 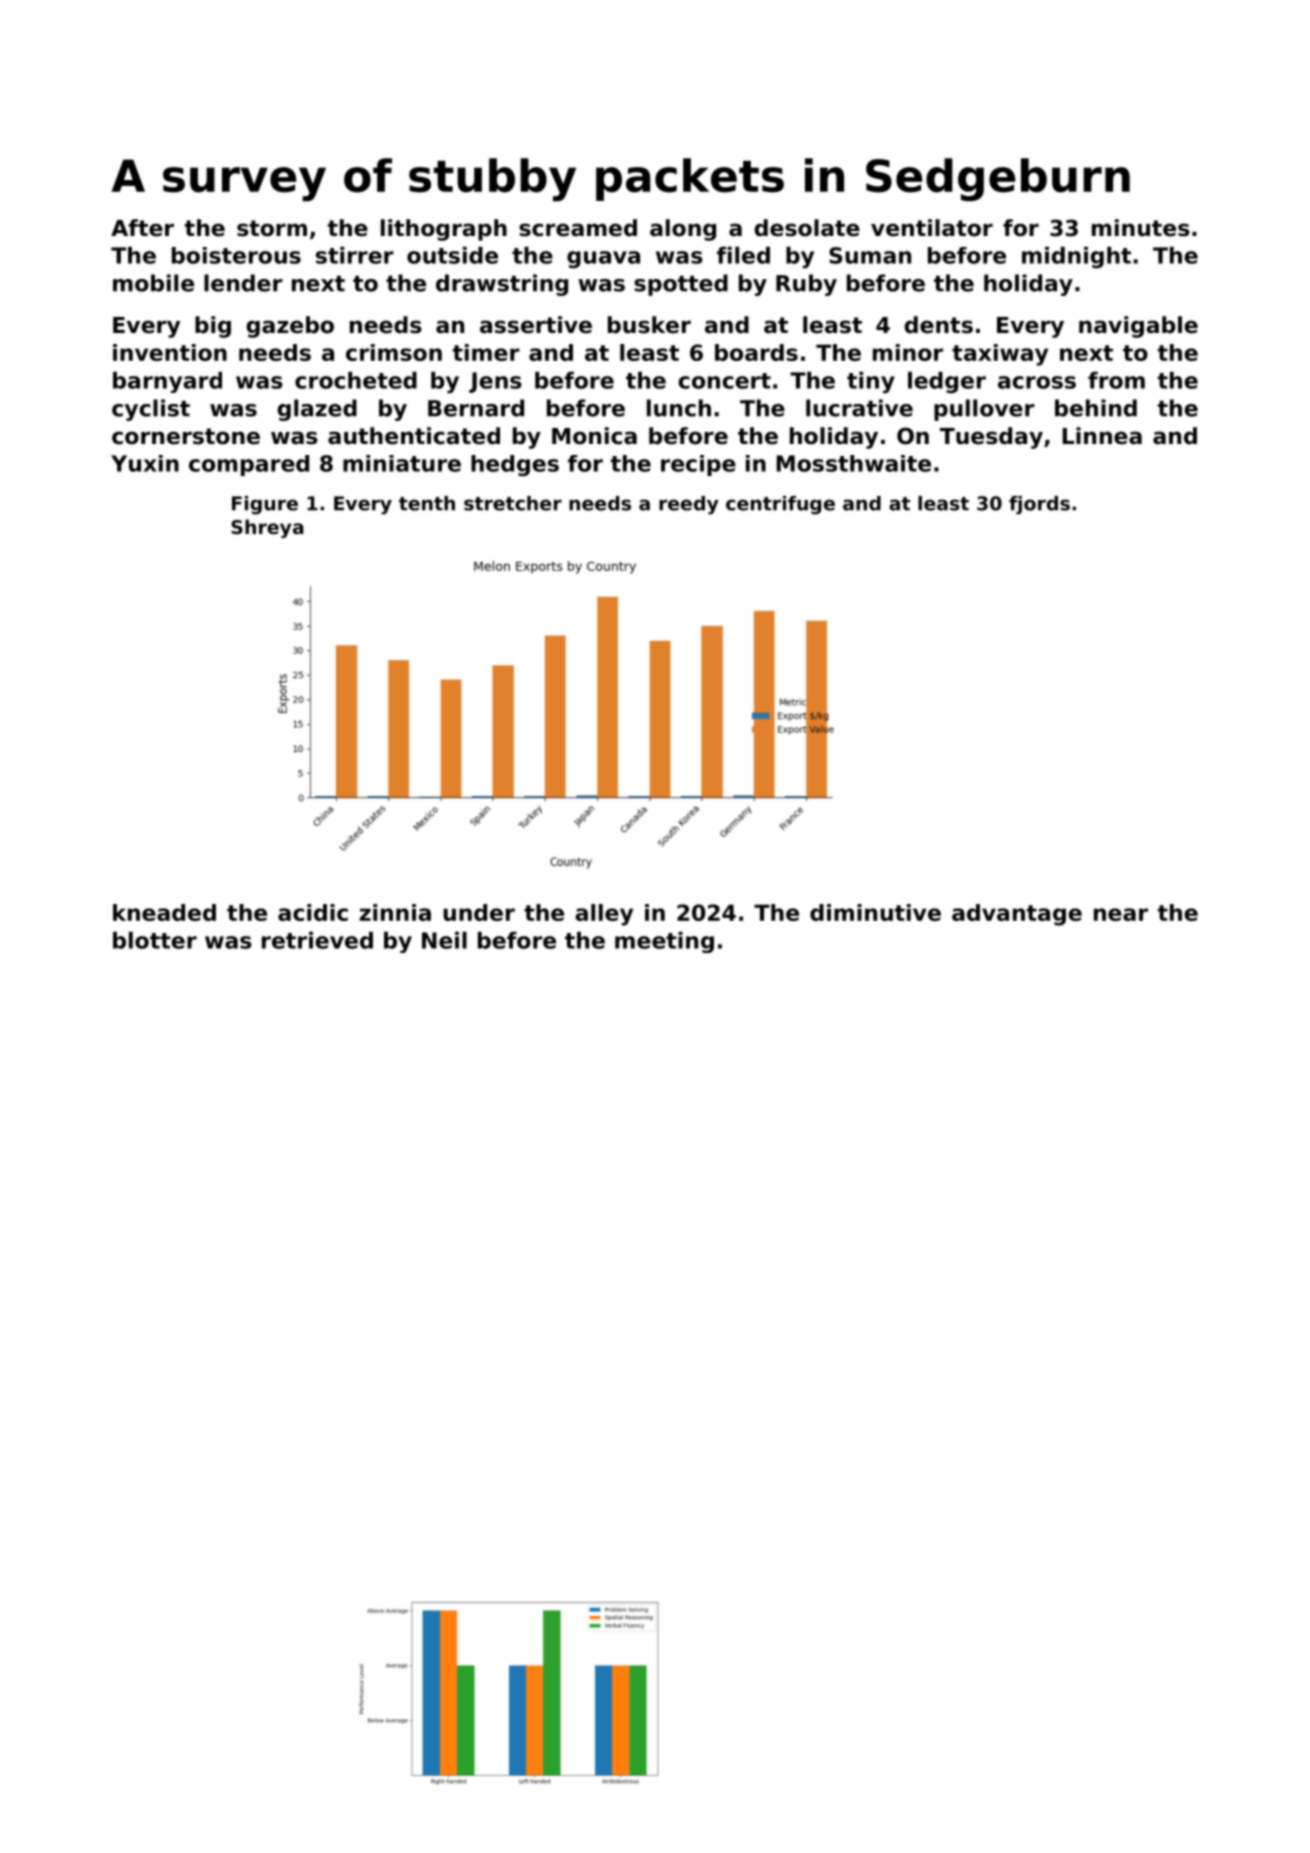 I want to click on near, so click(x=1121, y=914).
